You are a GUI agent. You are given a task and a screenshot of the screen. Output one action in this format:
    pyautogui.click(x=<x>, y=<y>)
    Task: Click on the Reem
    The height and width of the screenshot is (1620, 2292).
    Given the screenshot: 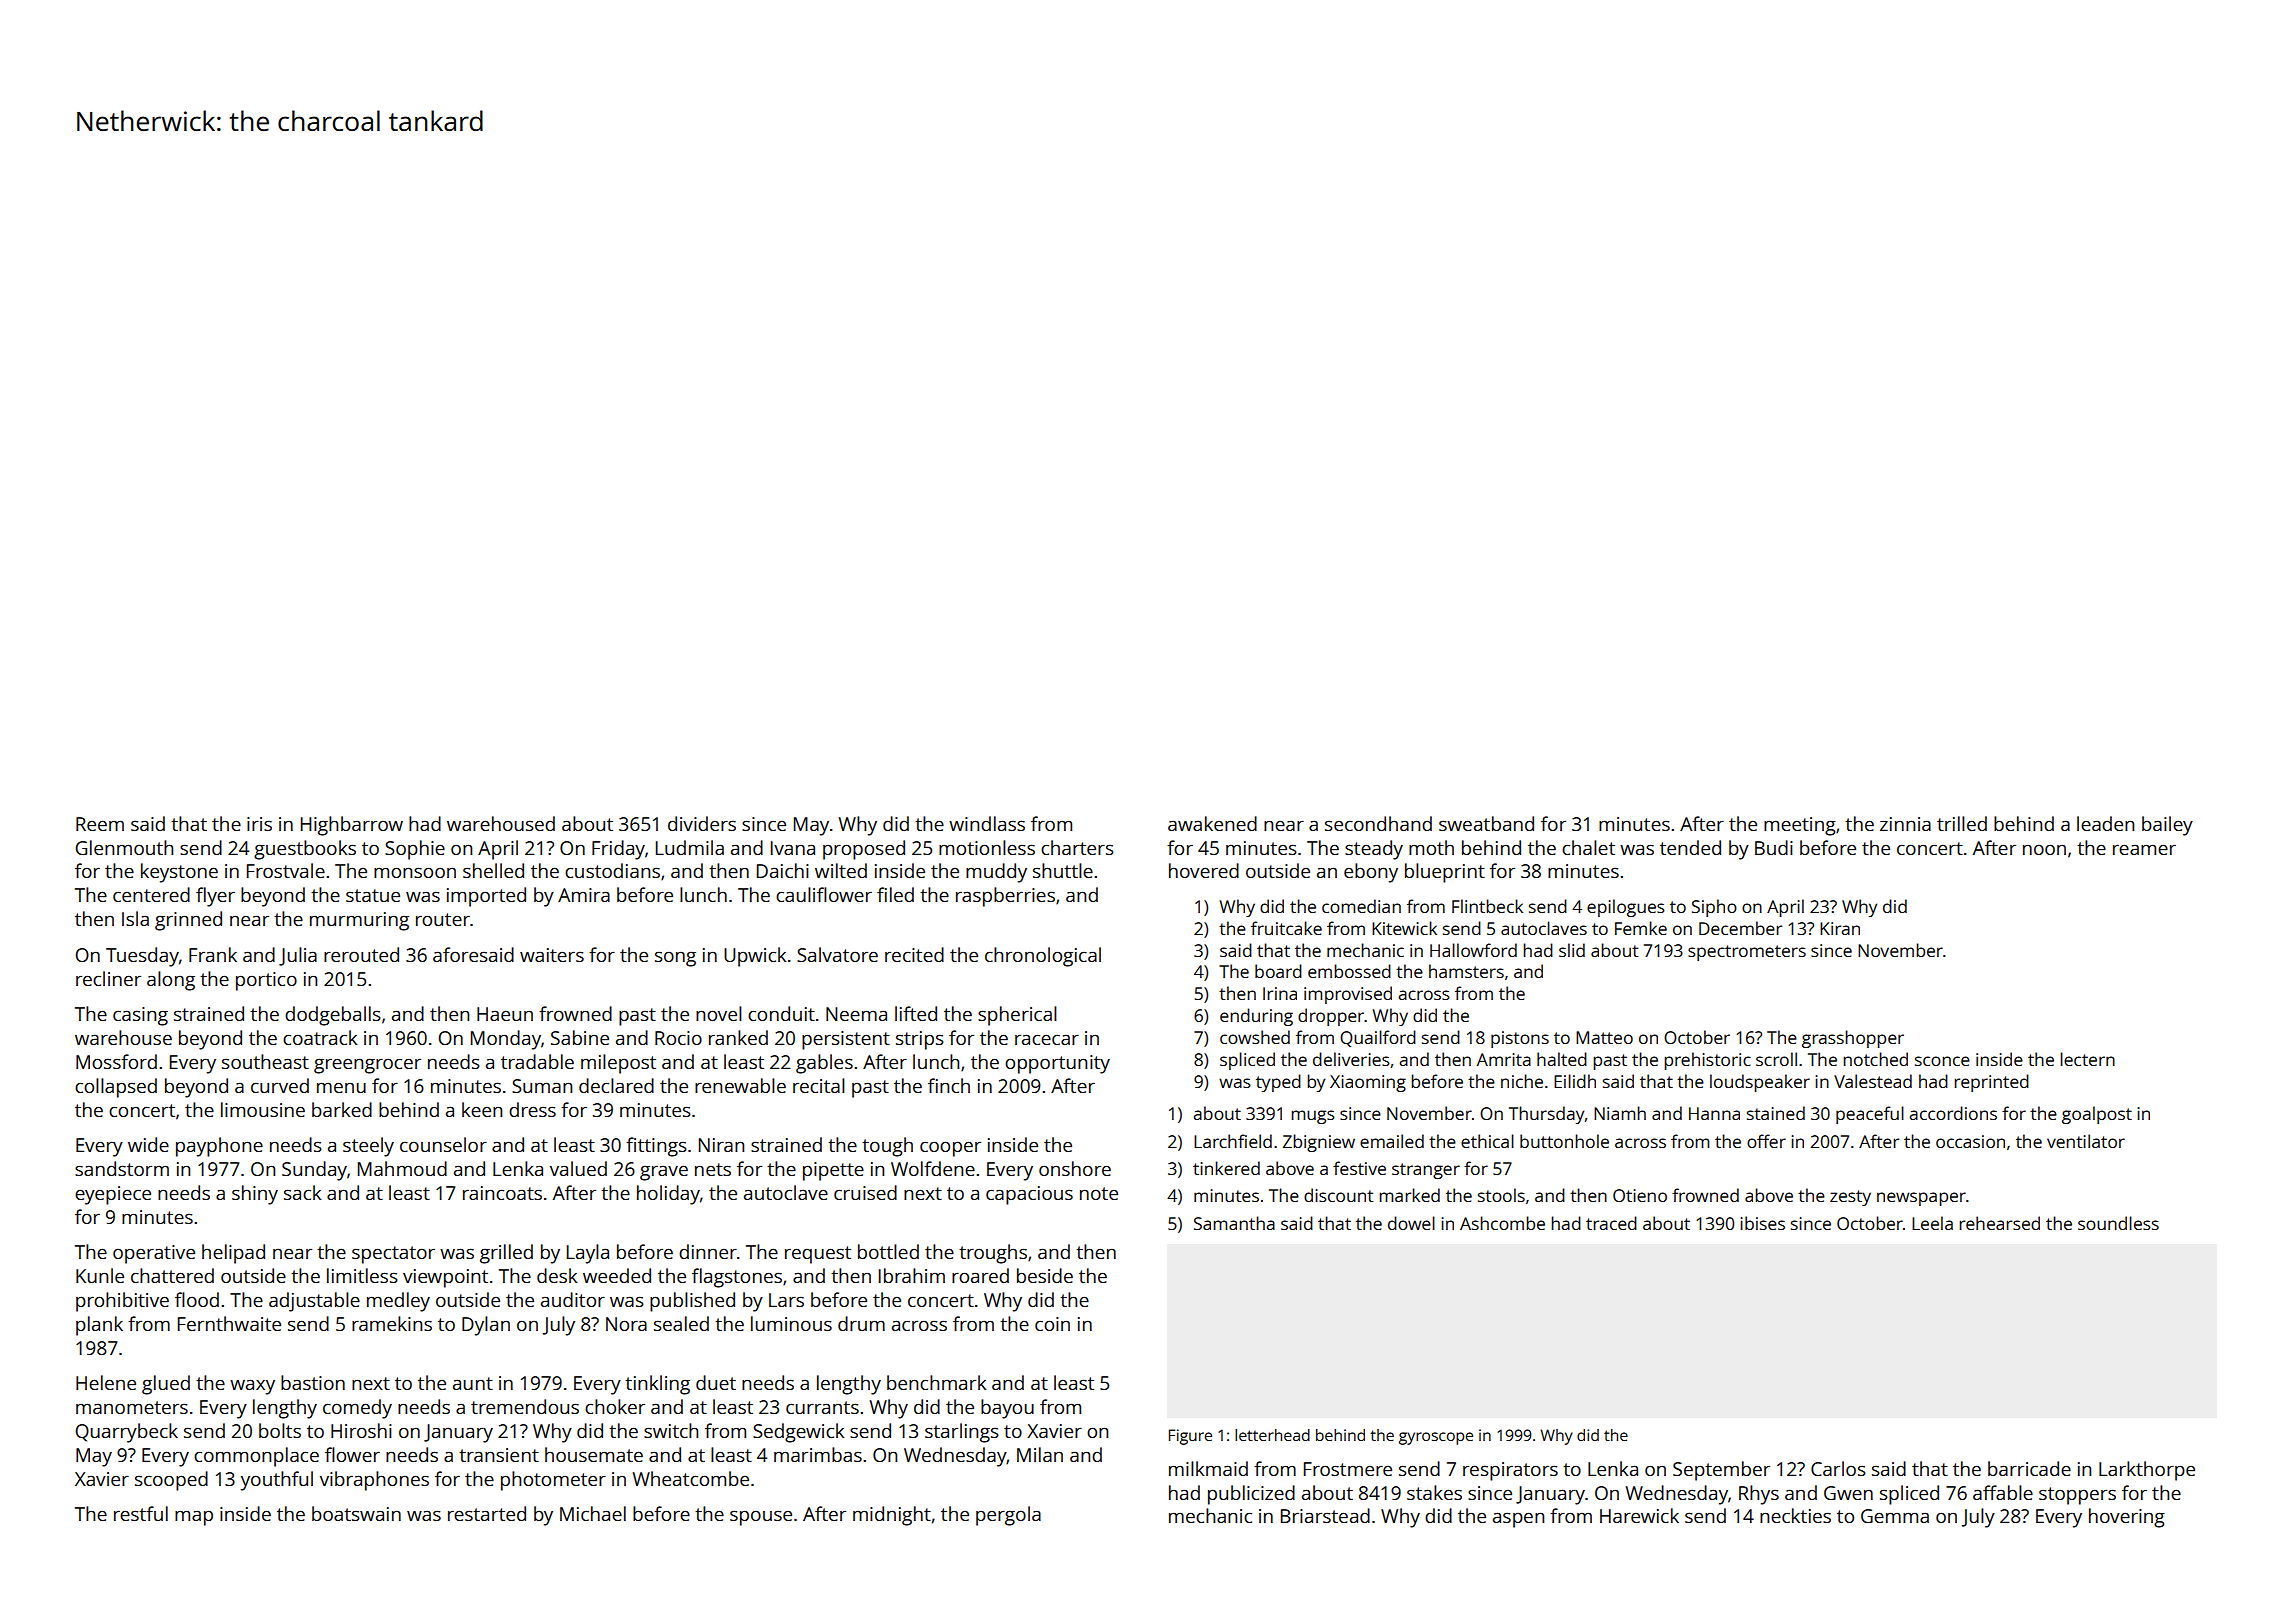 What is the action you would take?
    pyautogui.click(x=100, y=824)
